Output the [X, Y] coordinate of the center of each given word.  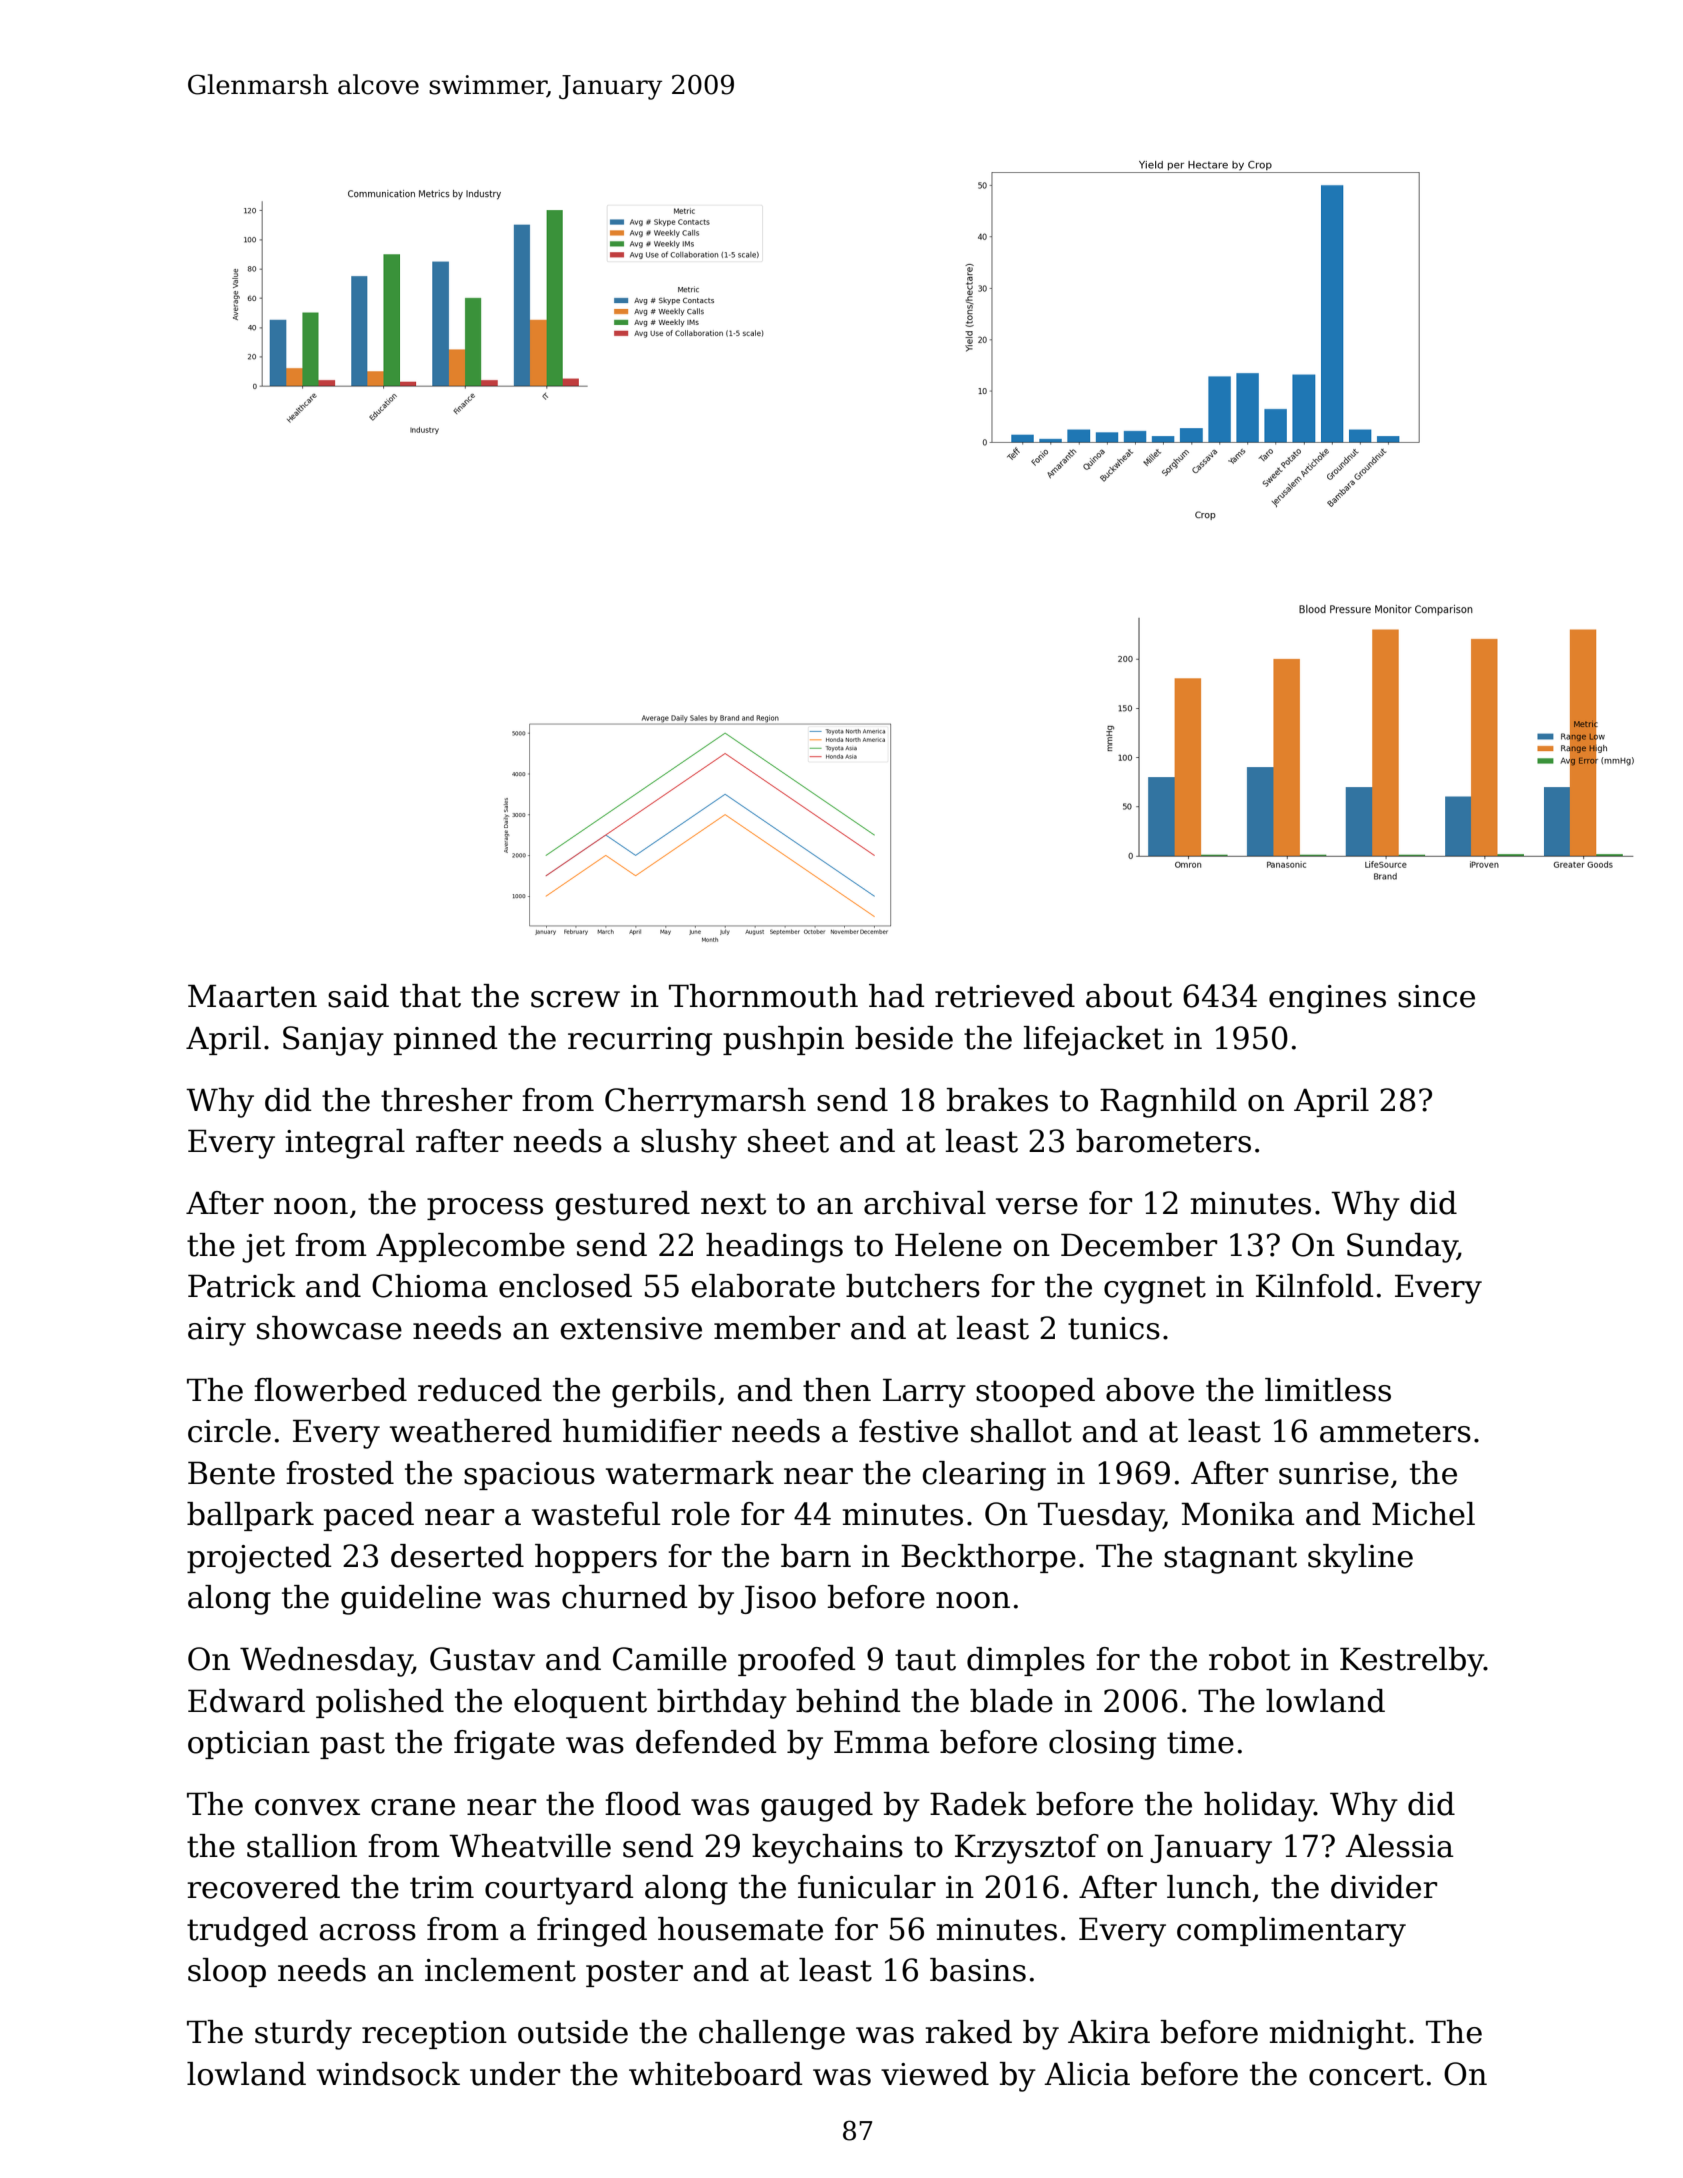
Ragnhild [1168, 1103]
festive [908, 1431]
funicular [867, 1887]
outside [573, 2032]
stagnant [1230, 1560]
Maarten [252, 996]
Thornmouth [763, 996]
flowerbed [330, 1390]
